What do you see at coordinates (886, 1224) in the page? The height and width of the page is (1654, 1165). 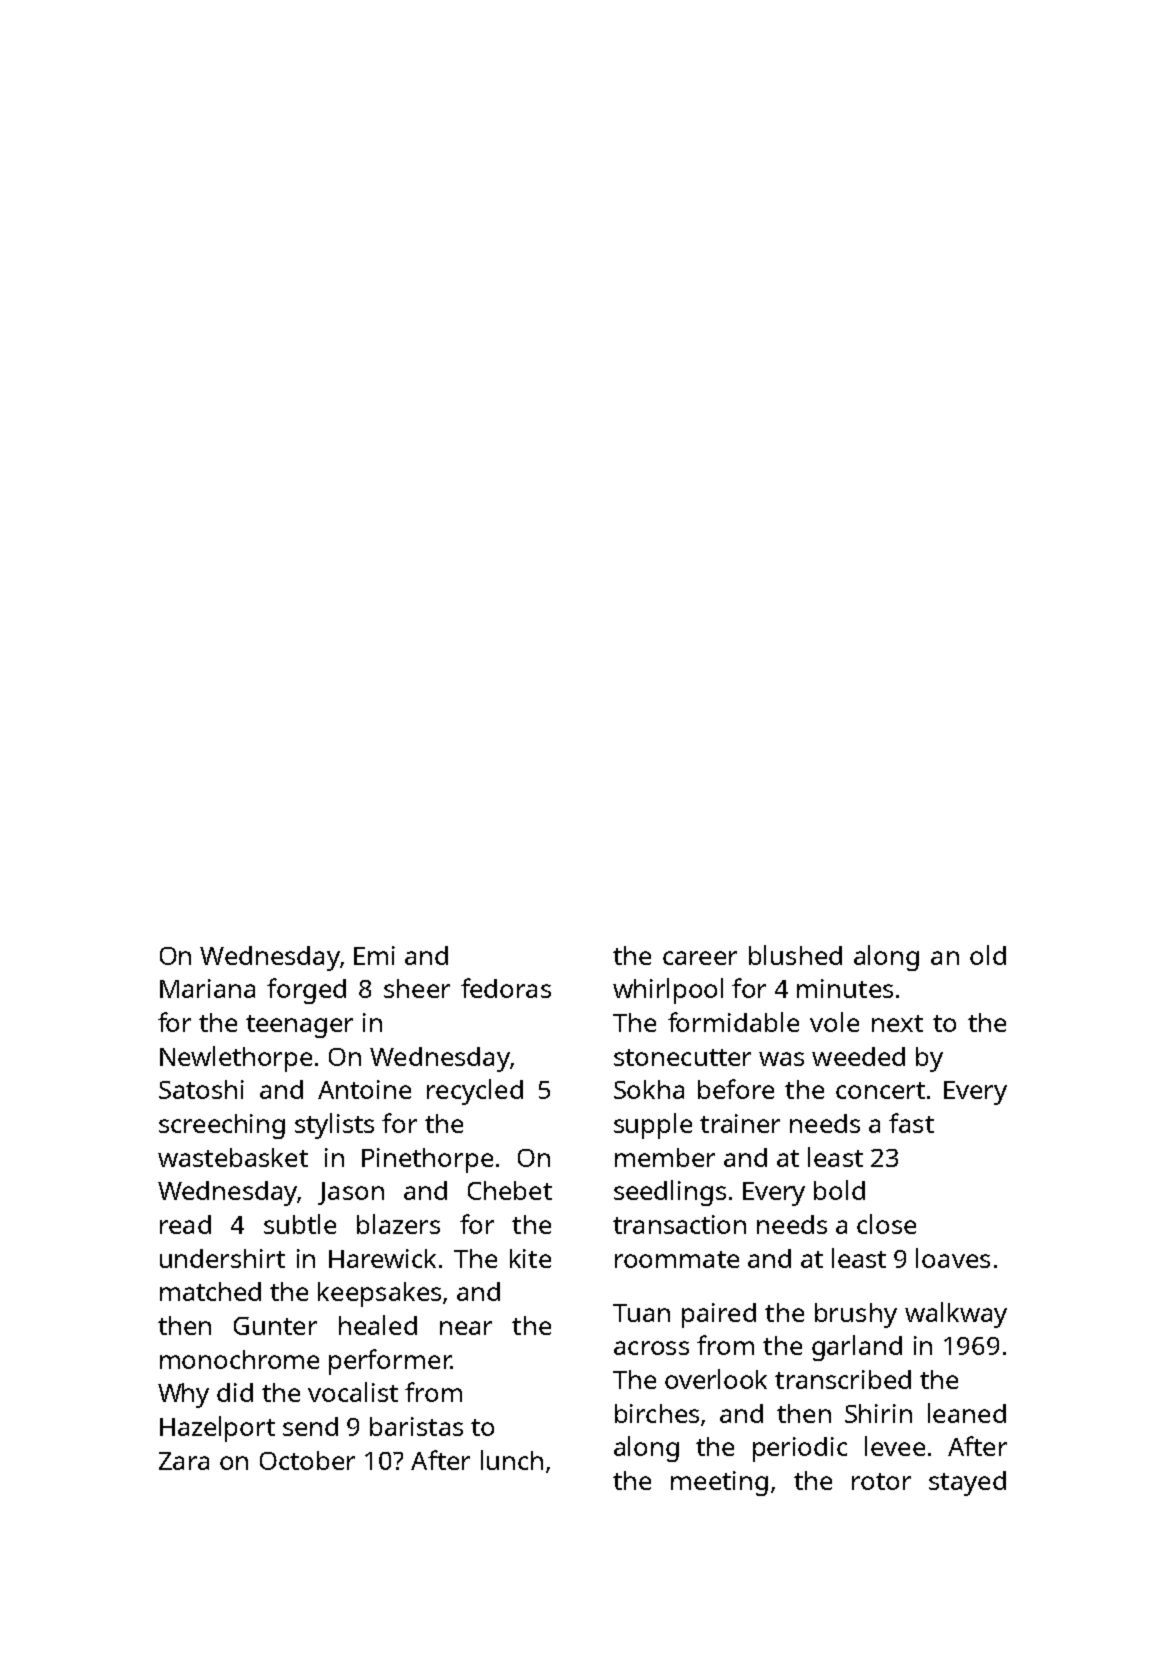 I see `close` at bounding box center [886, 1224].
